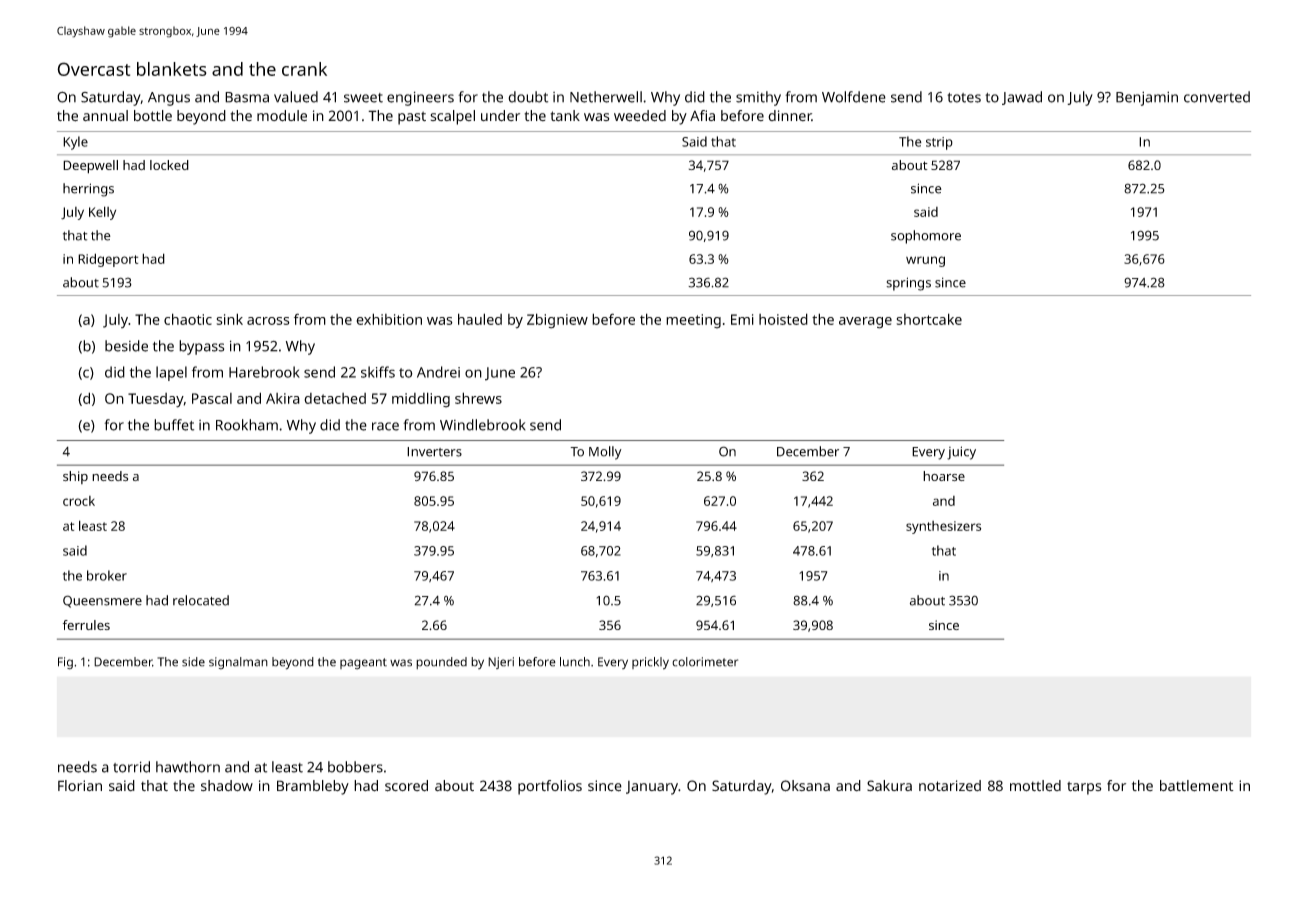 This screenshot has width=1308, height=924. What do you see at coordinates (964, 98) in the screenshot?
I see `totes` at bounding box center [964, 98].
